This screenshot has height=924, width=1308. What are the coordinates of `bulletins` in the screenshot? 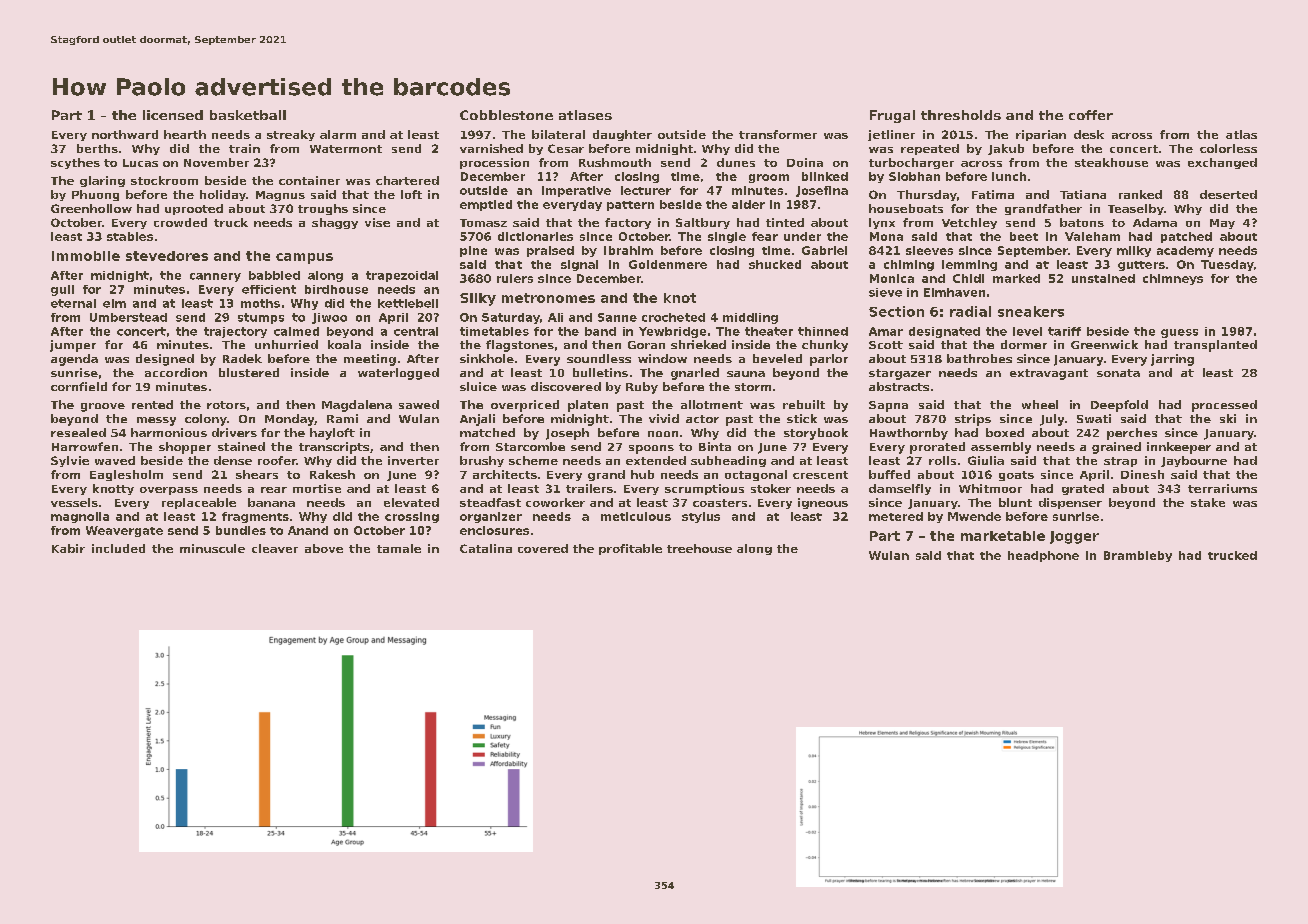 It's located at (600, 372).
